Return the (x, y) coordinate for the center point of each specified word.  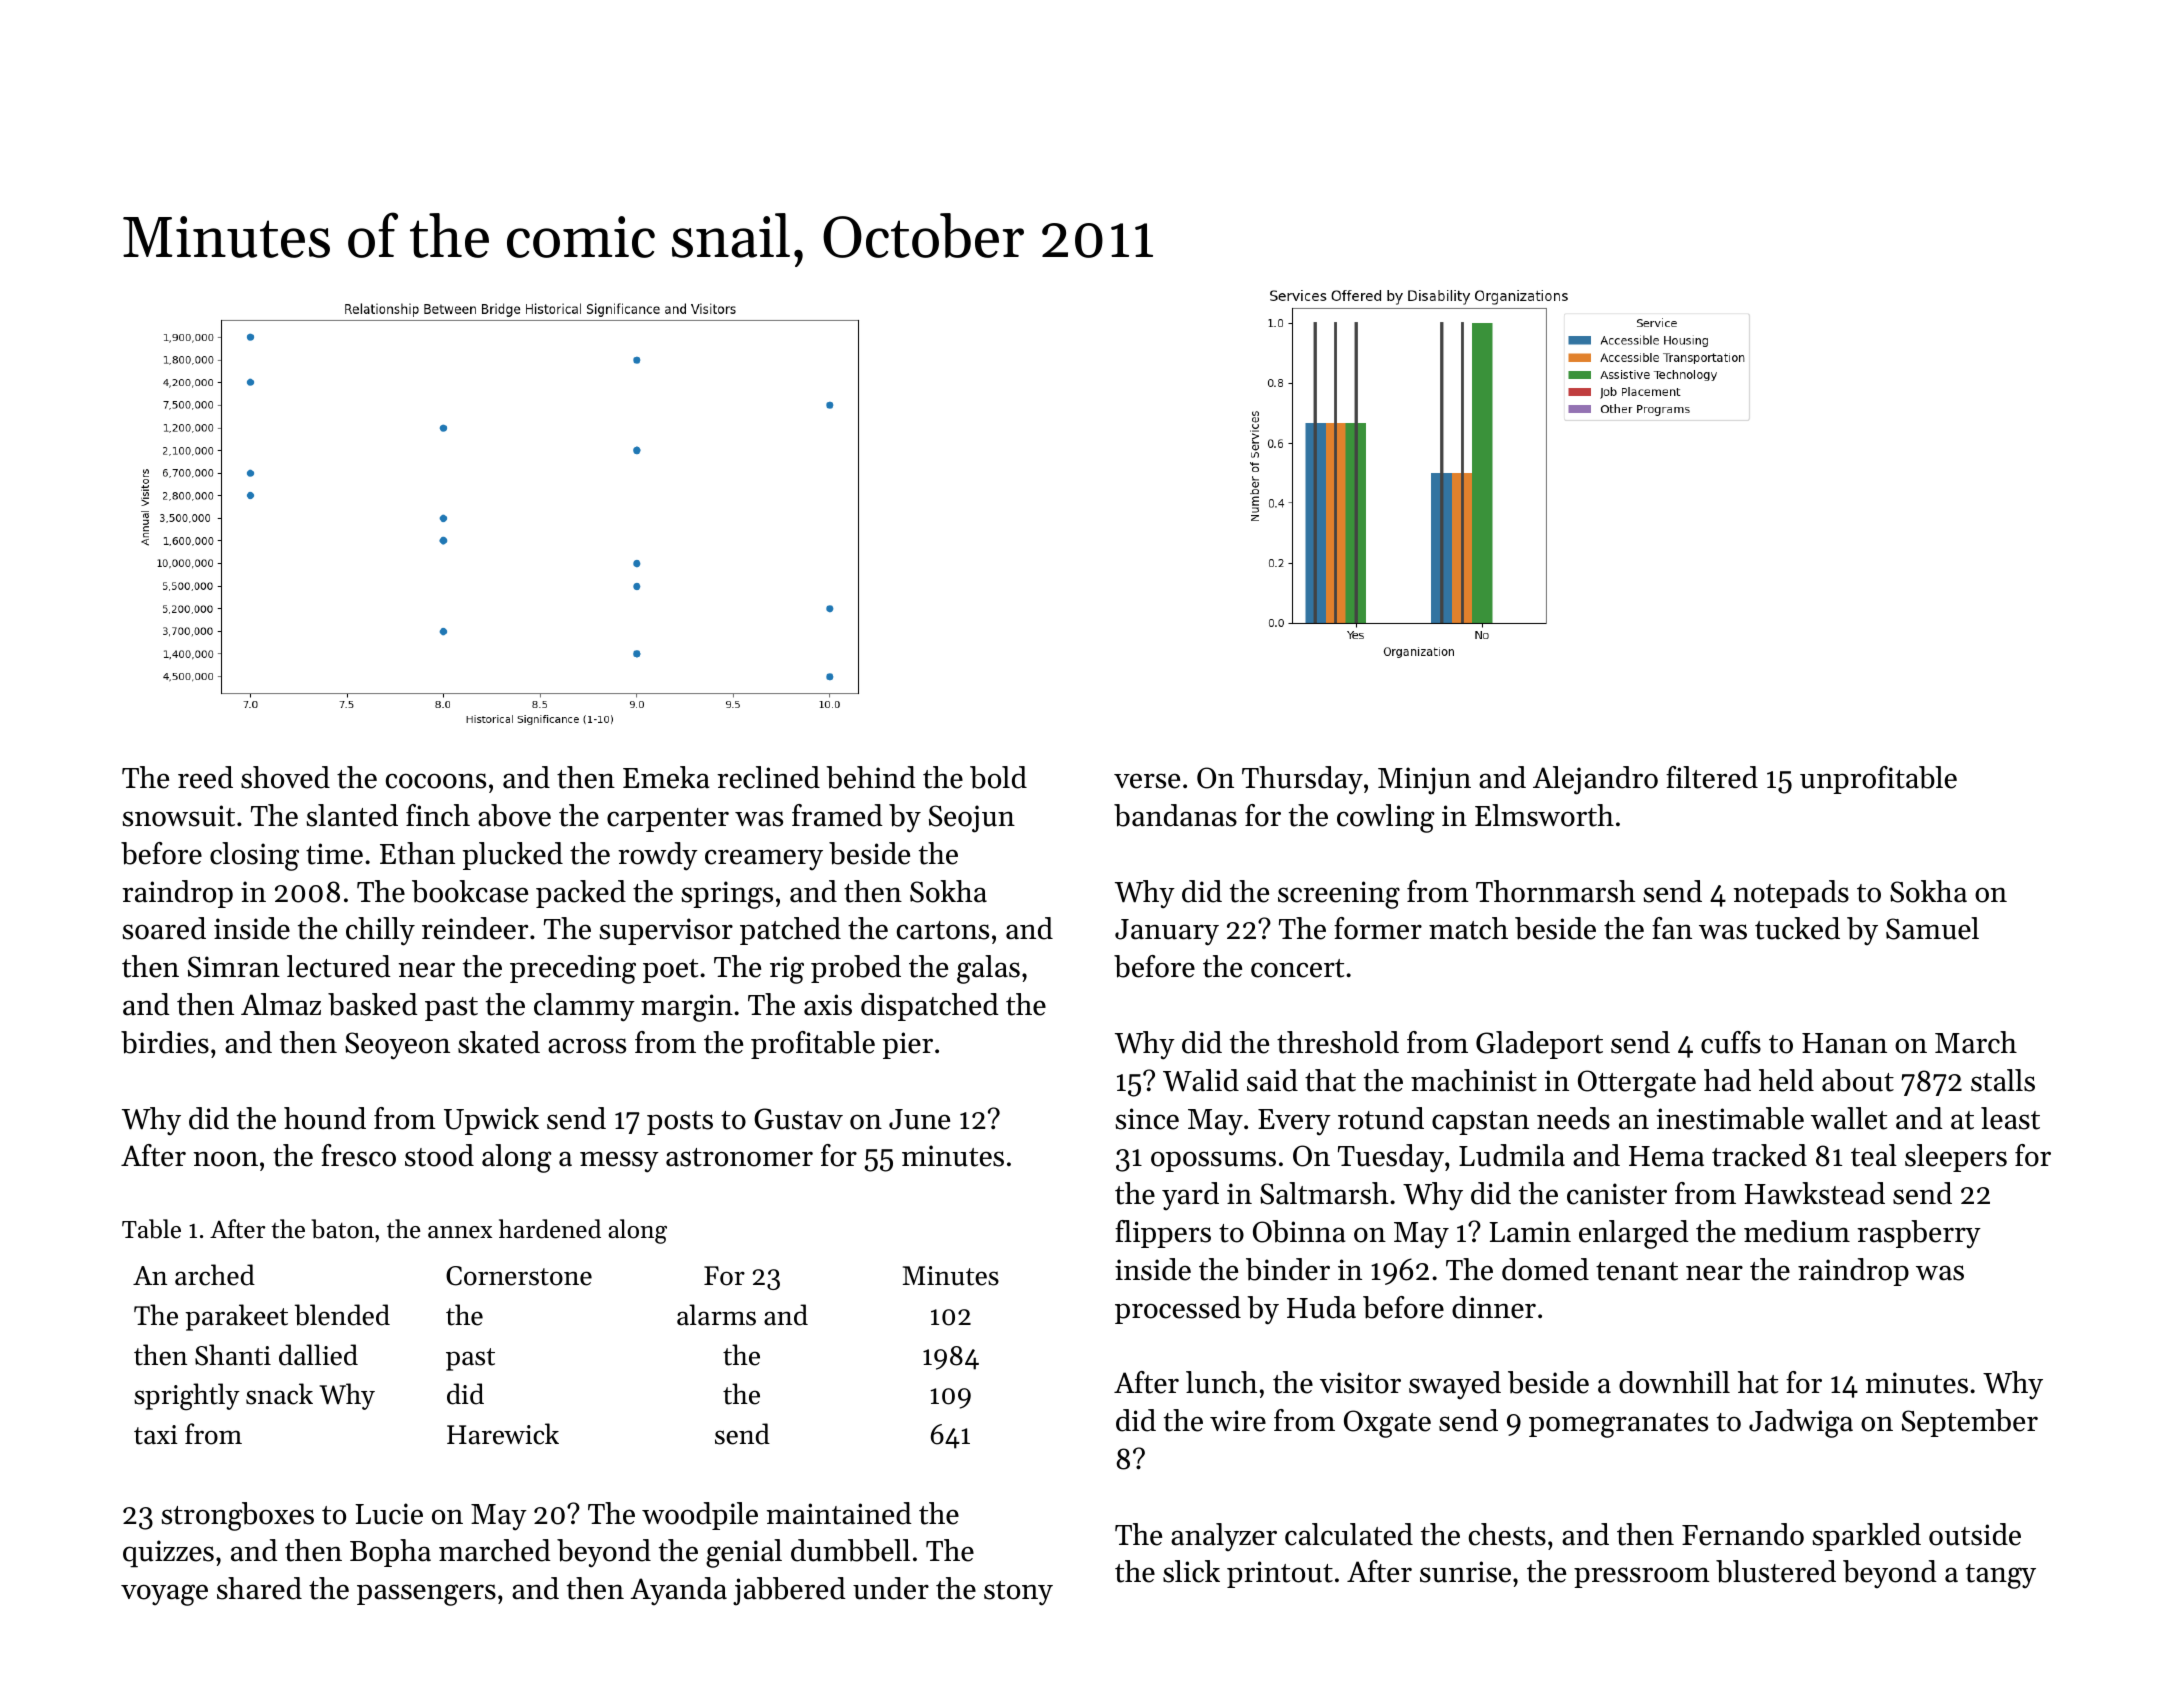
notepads (1791, 894)
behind (871, 777)
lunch (1221, 1382)
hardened (550, 1229)
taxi (156, 1435)
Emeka (666, 777)
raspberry (1919, 1234)
